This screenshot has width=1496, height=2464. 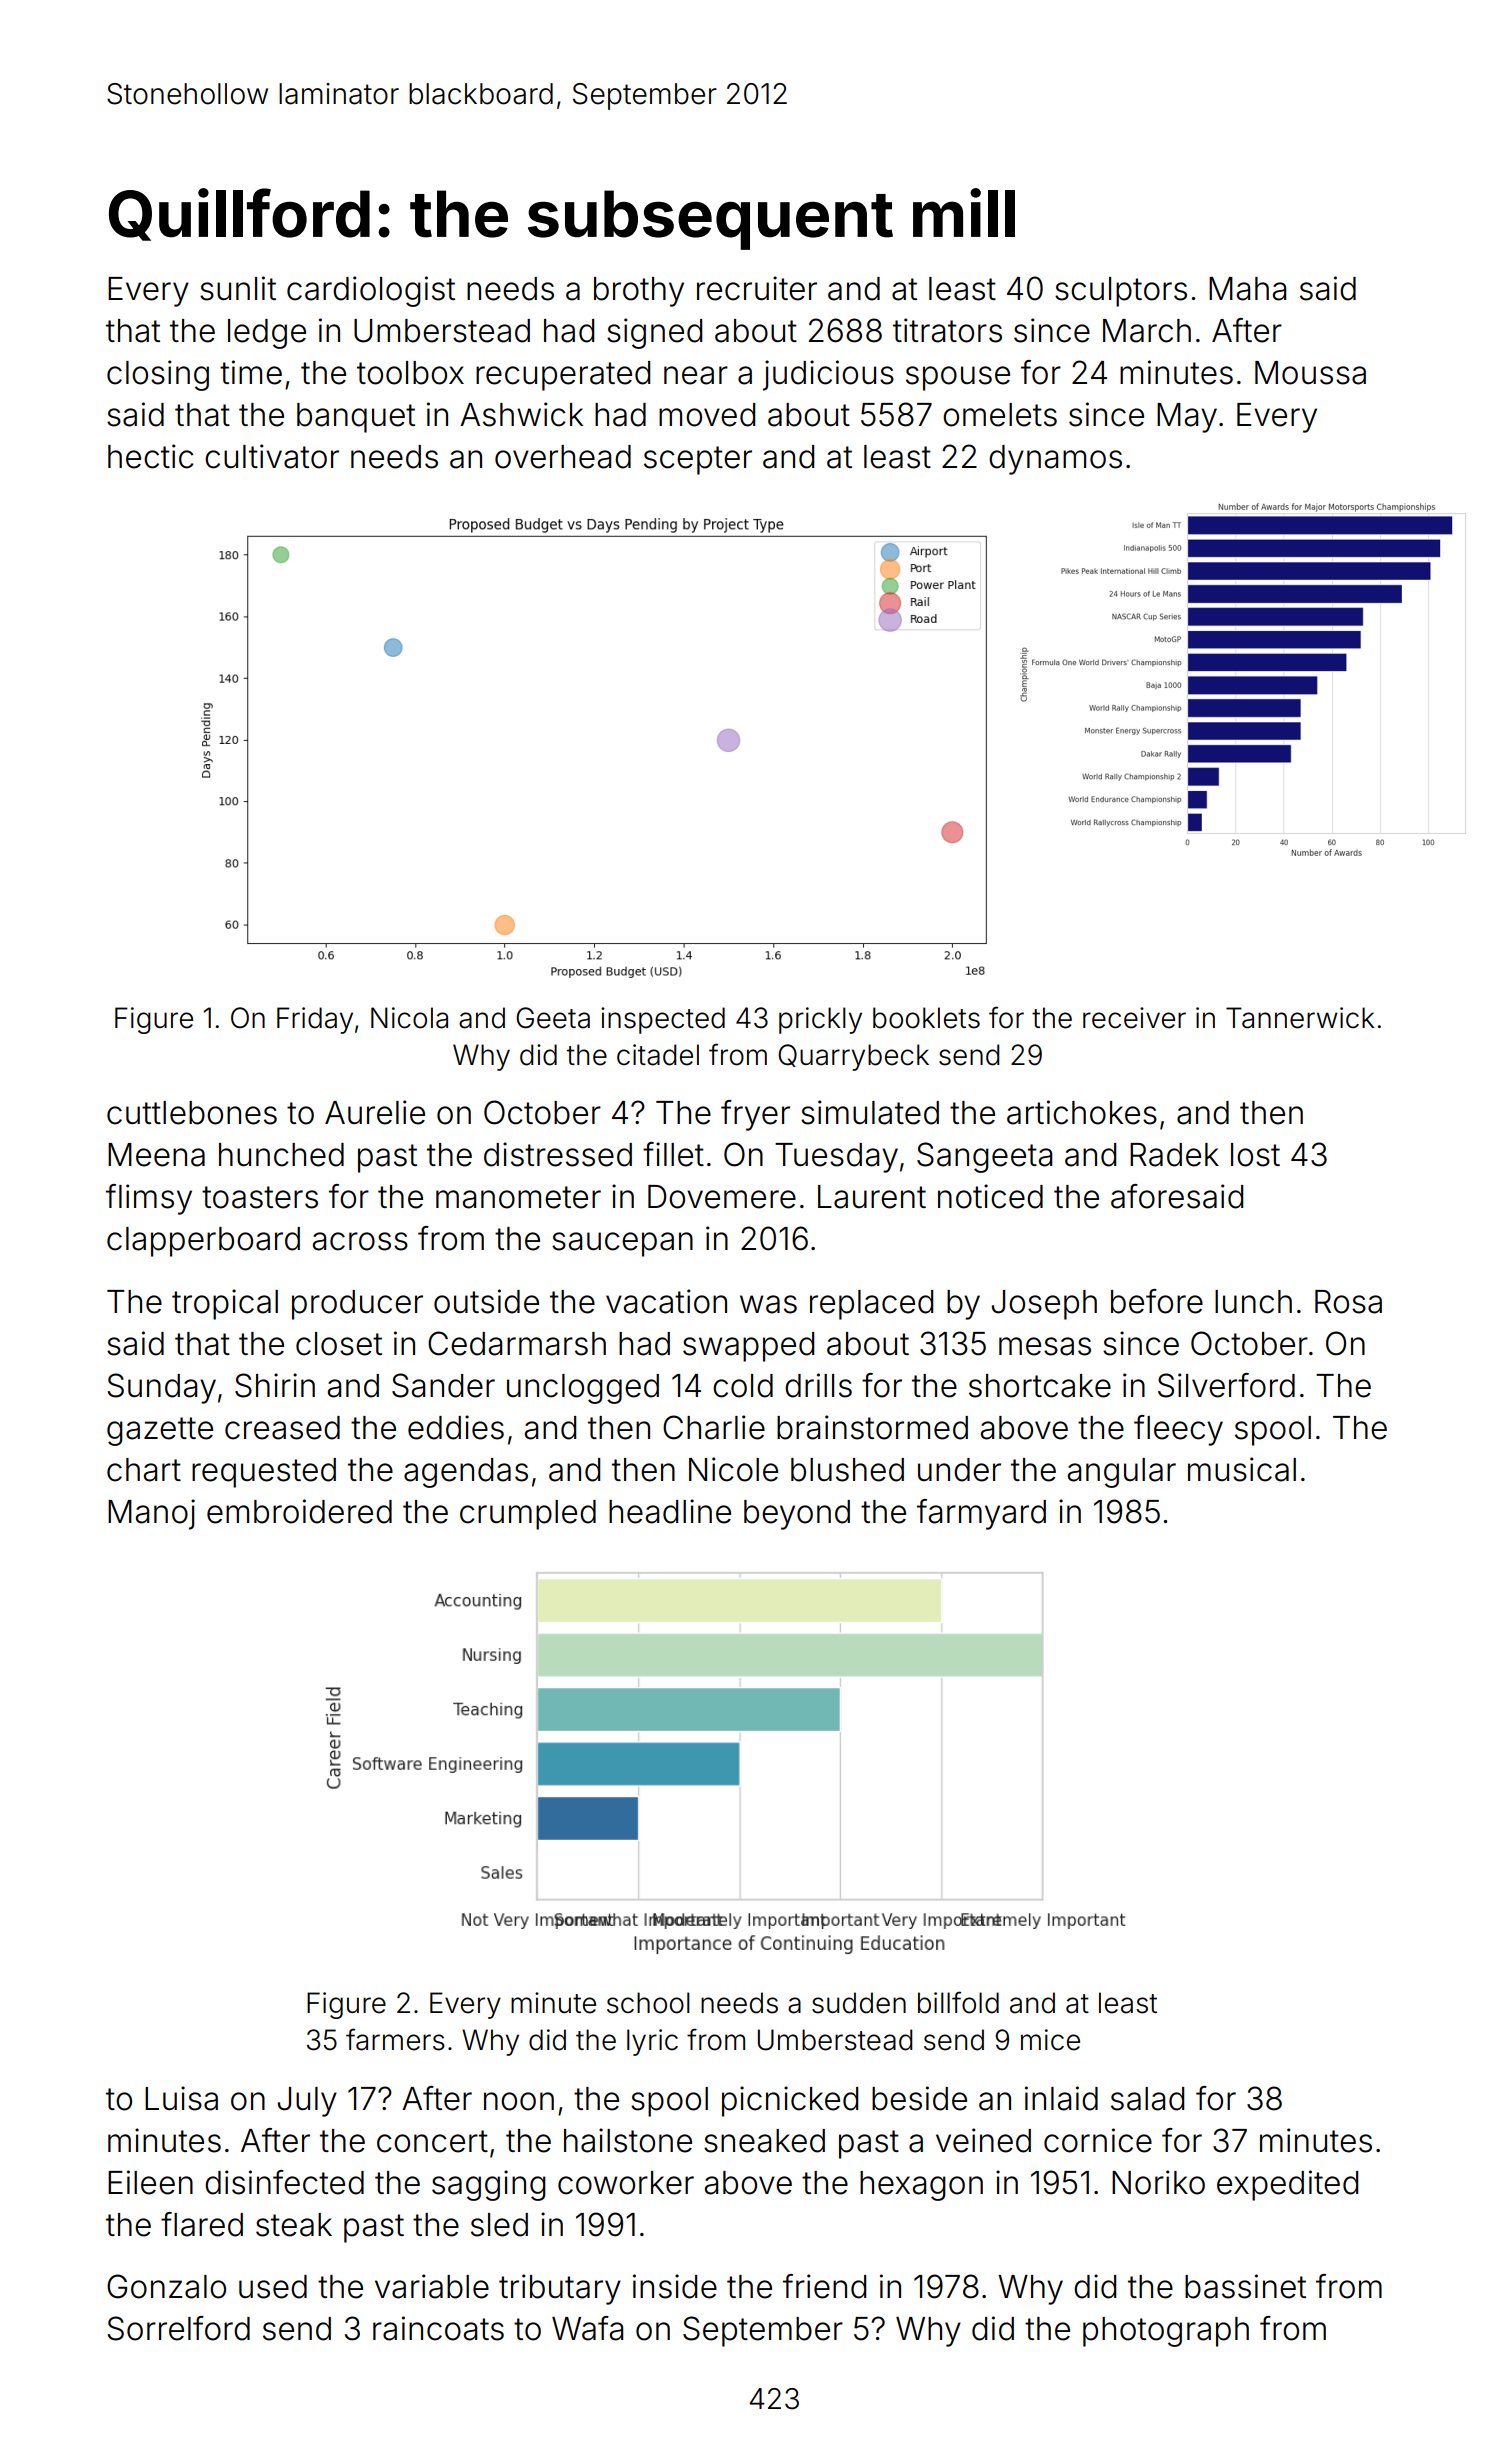 What do you see at coordinates (639, 292) in the screenshot?
I see `brothy` at bounding box center [639, 292].
